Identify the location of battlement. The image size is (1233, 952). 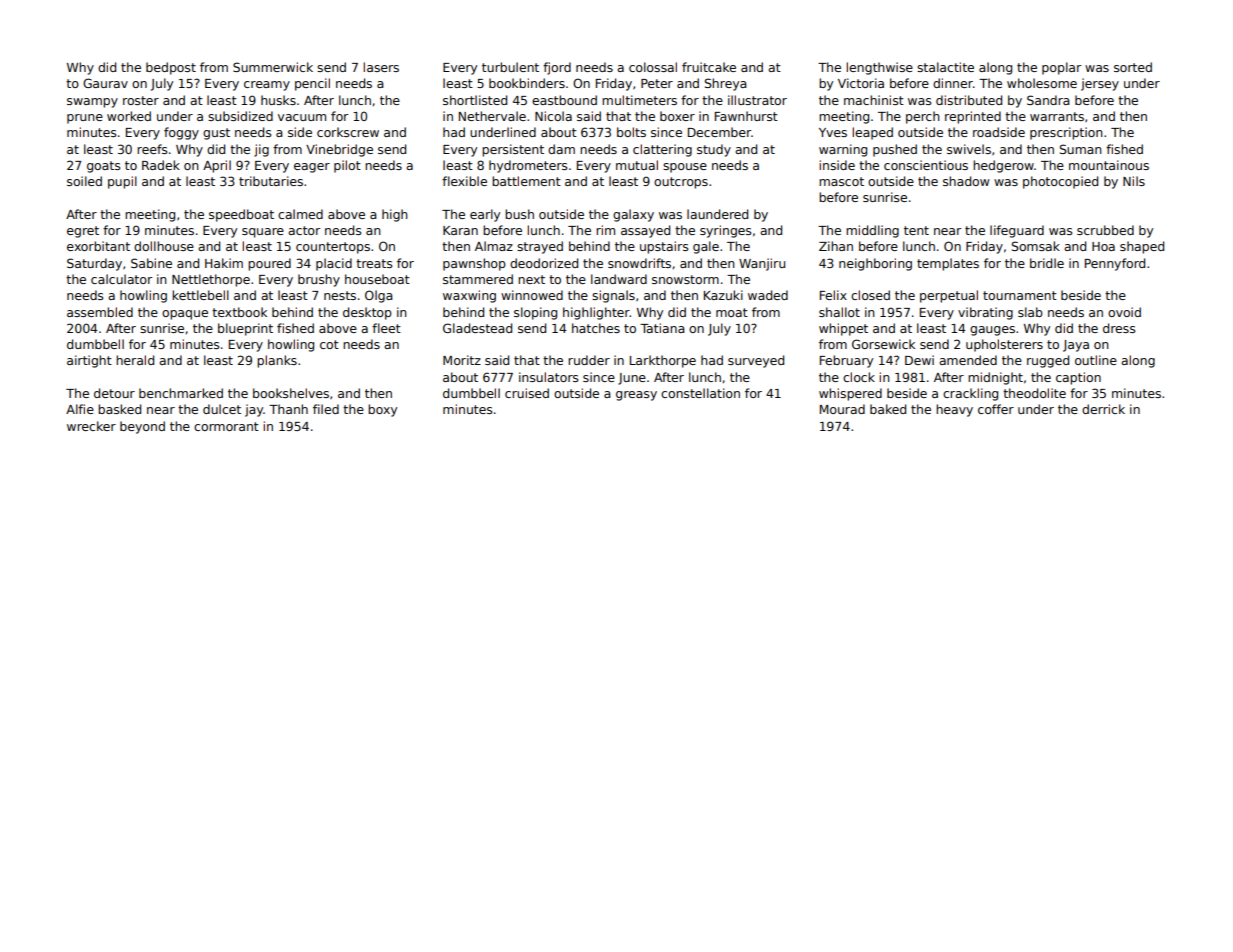
(526, 181).
